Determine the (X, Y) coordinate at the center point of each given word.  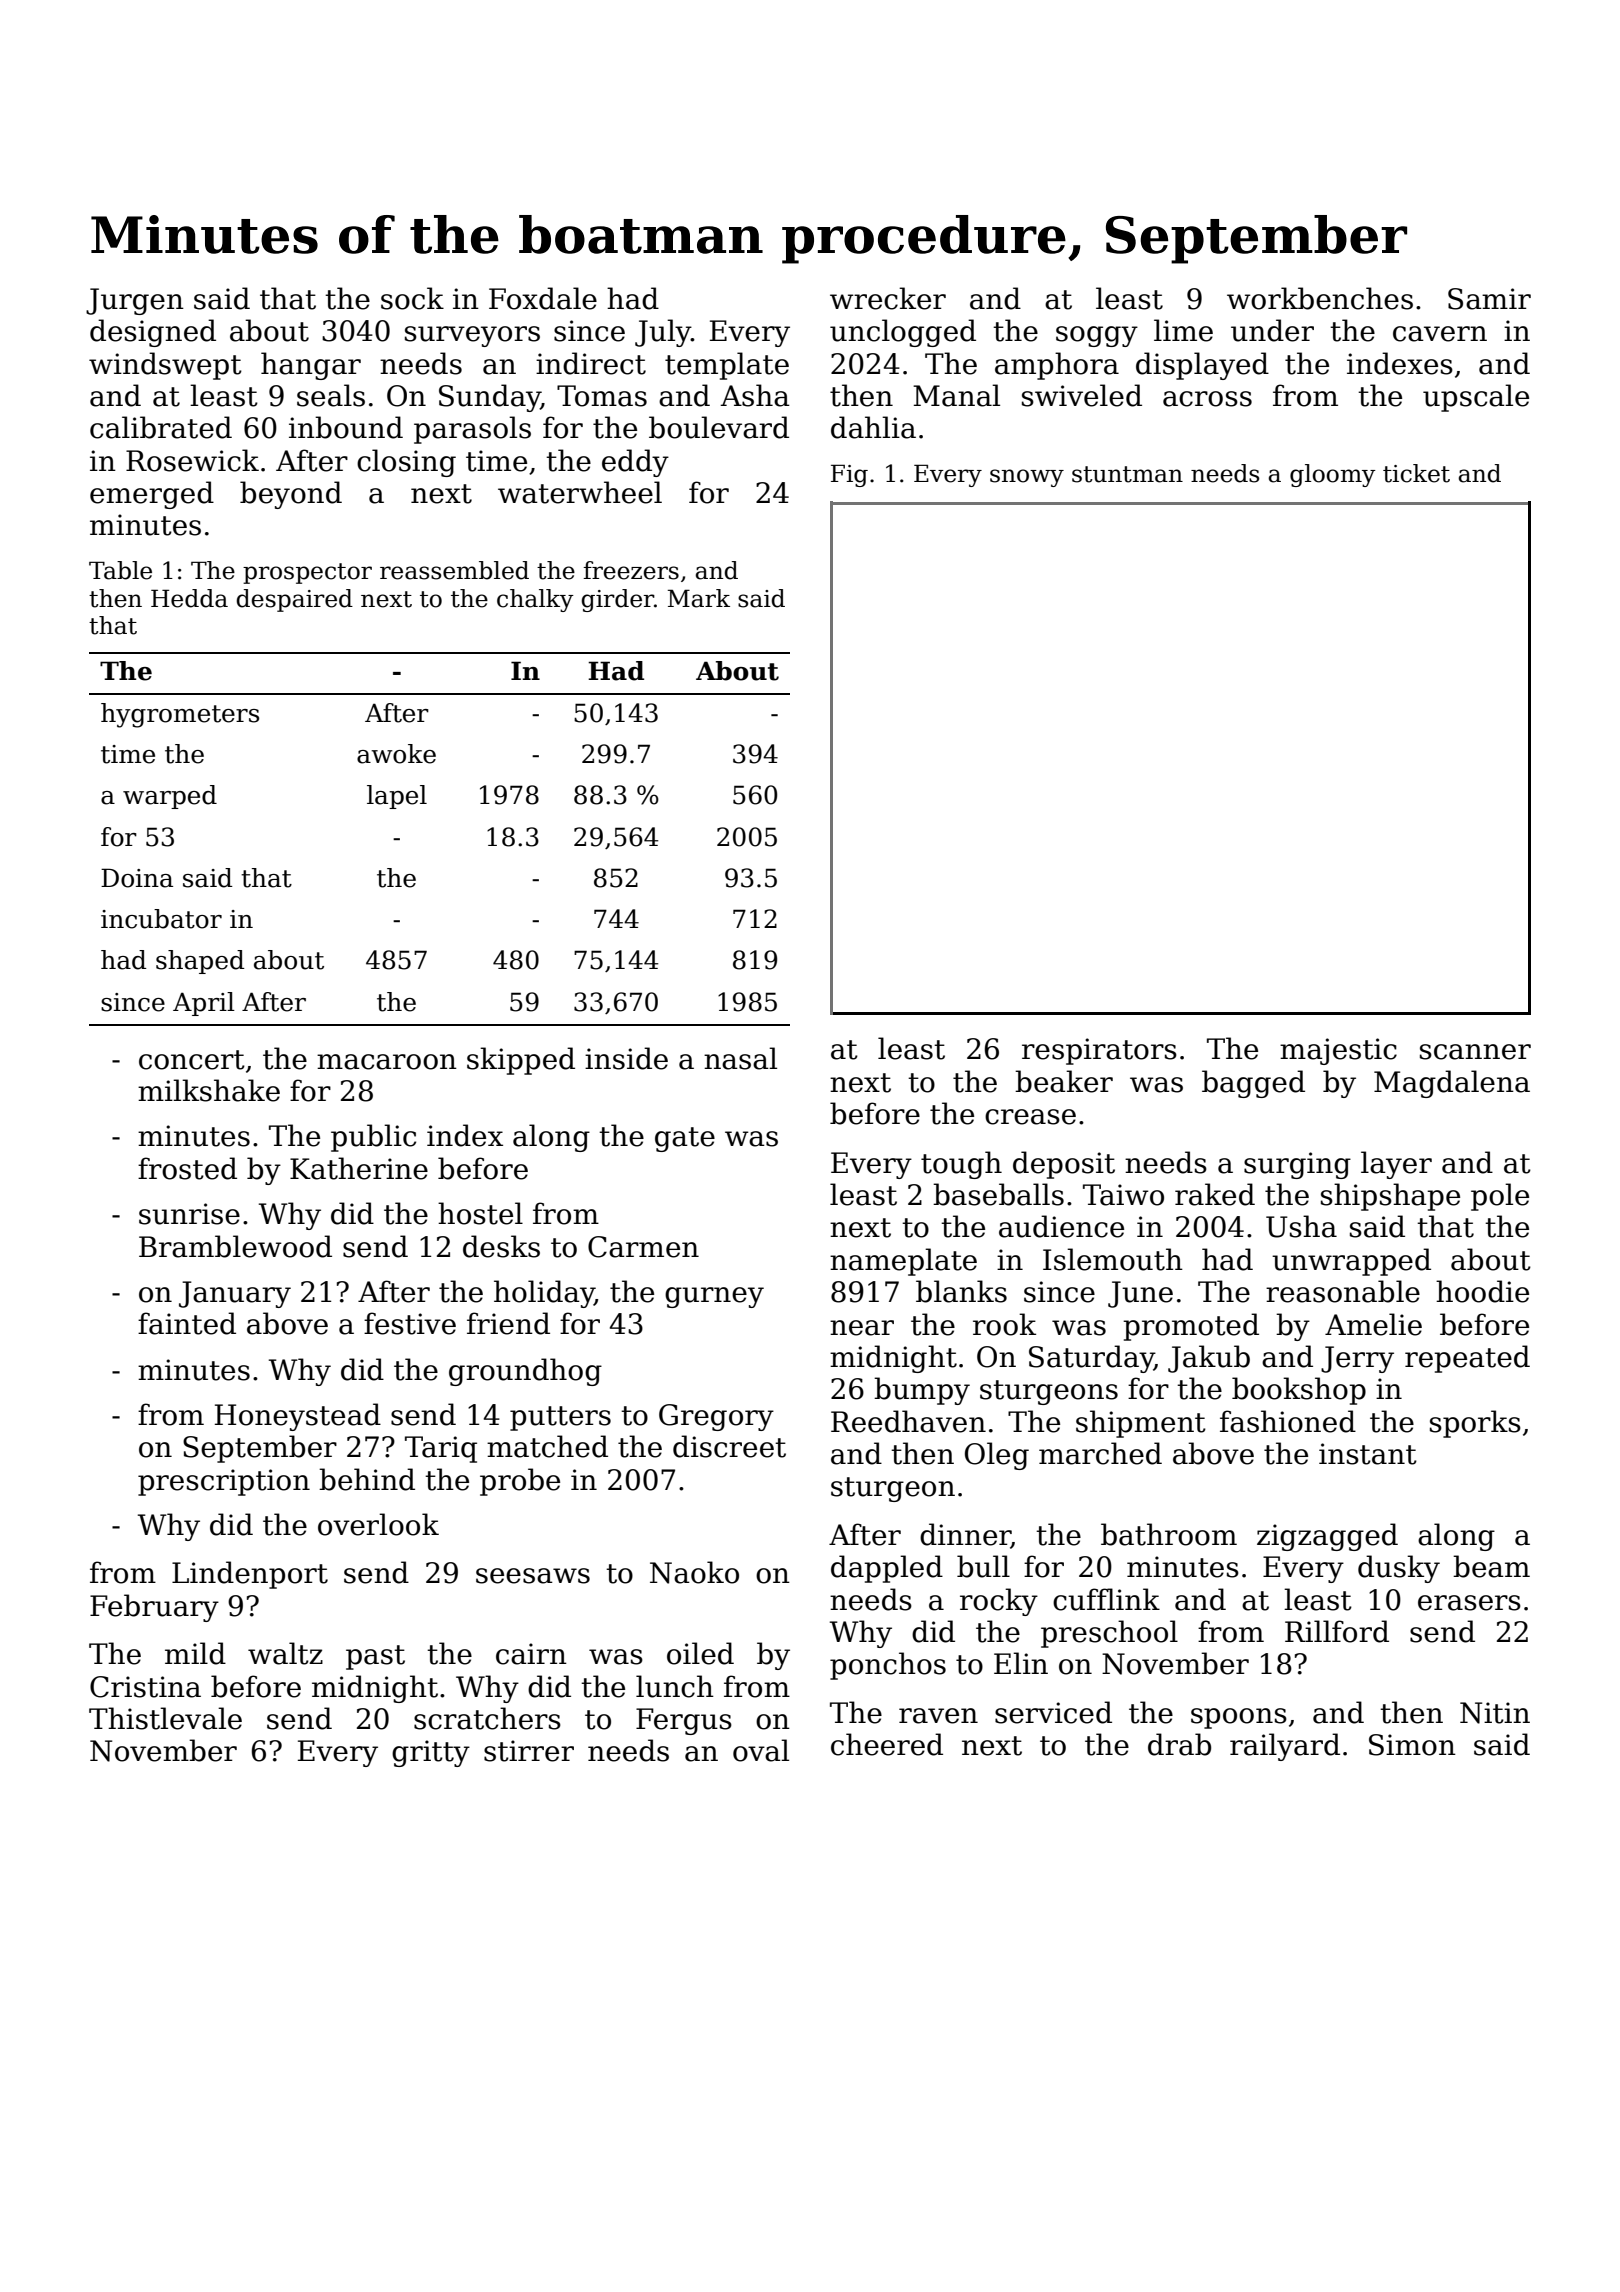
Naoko (694, 1572)
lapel (397, 797)
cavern (1440, 334)
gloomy (1333, 475)
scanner (1475, 1052)
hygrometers (180, 715)
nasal (740, 1058)
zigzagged (1327, 1537)
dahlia (873, 427)
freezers (631, 570)
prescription (224, 1482)
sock (412, 298)
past (375, 1657)
